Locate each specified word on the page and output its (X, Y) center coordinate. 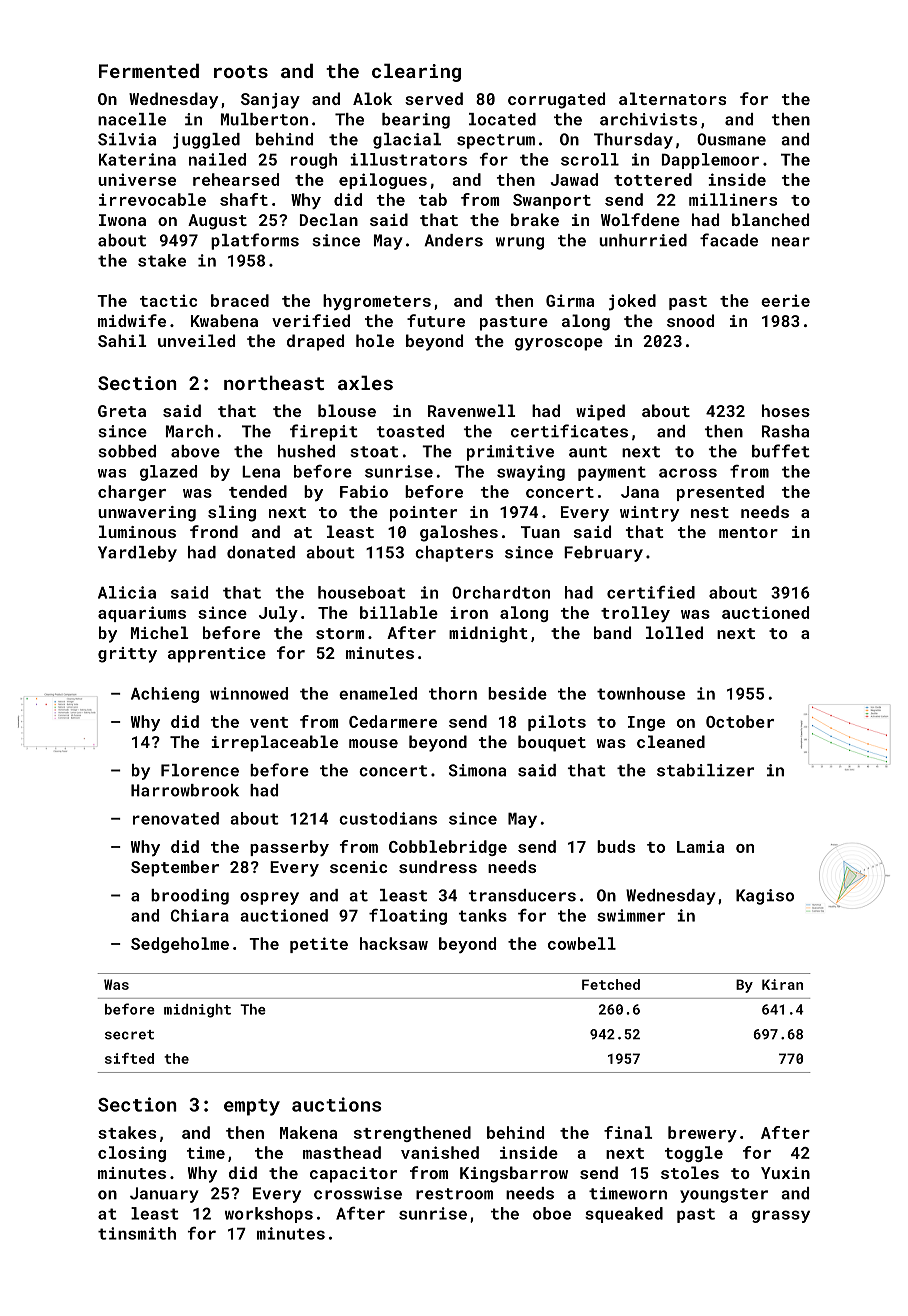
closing (132, 1154)
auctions (336, 1104)
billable (399, 612)
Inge (646, 723)
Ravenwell (471, 410)
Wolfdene (640, 219)
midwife (132, 320)
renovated (176, 818)
